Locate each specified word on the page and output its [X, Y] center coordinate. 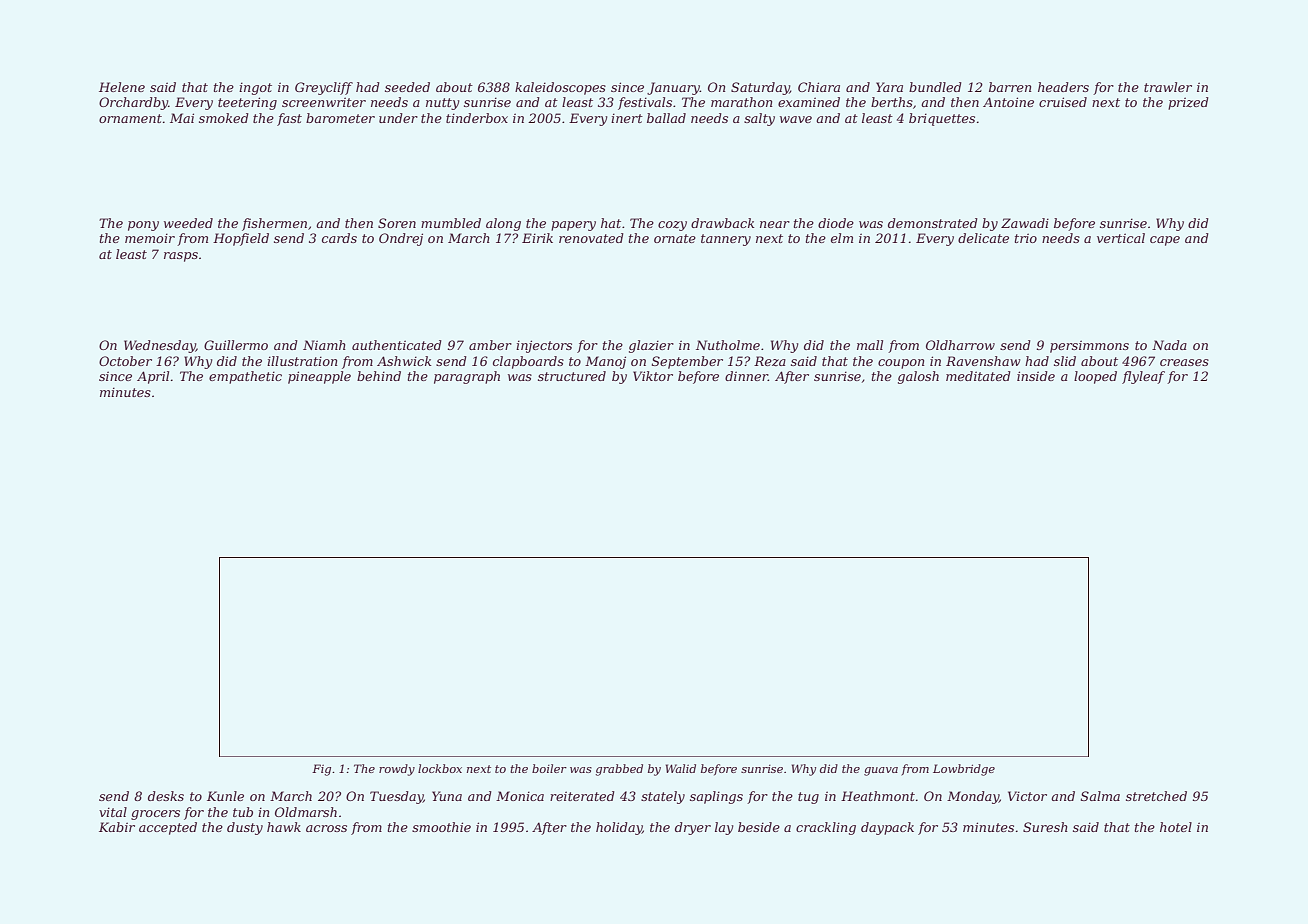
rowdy [397, 770]
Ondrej [401, 239]
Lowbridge [964, 770]
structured [572, 376]
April [153, 377]
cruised [1063, 102]
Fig [321, 770]
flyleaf [1143, 377]
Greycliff [324, 88]
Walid [681, 768]
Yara [889, 87]
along [503, 224]
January [673, 88]
